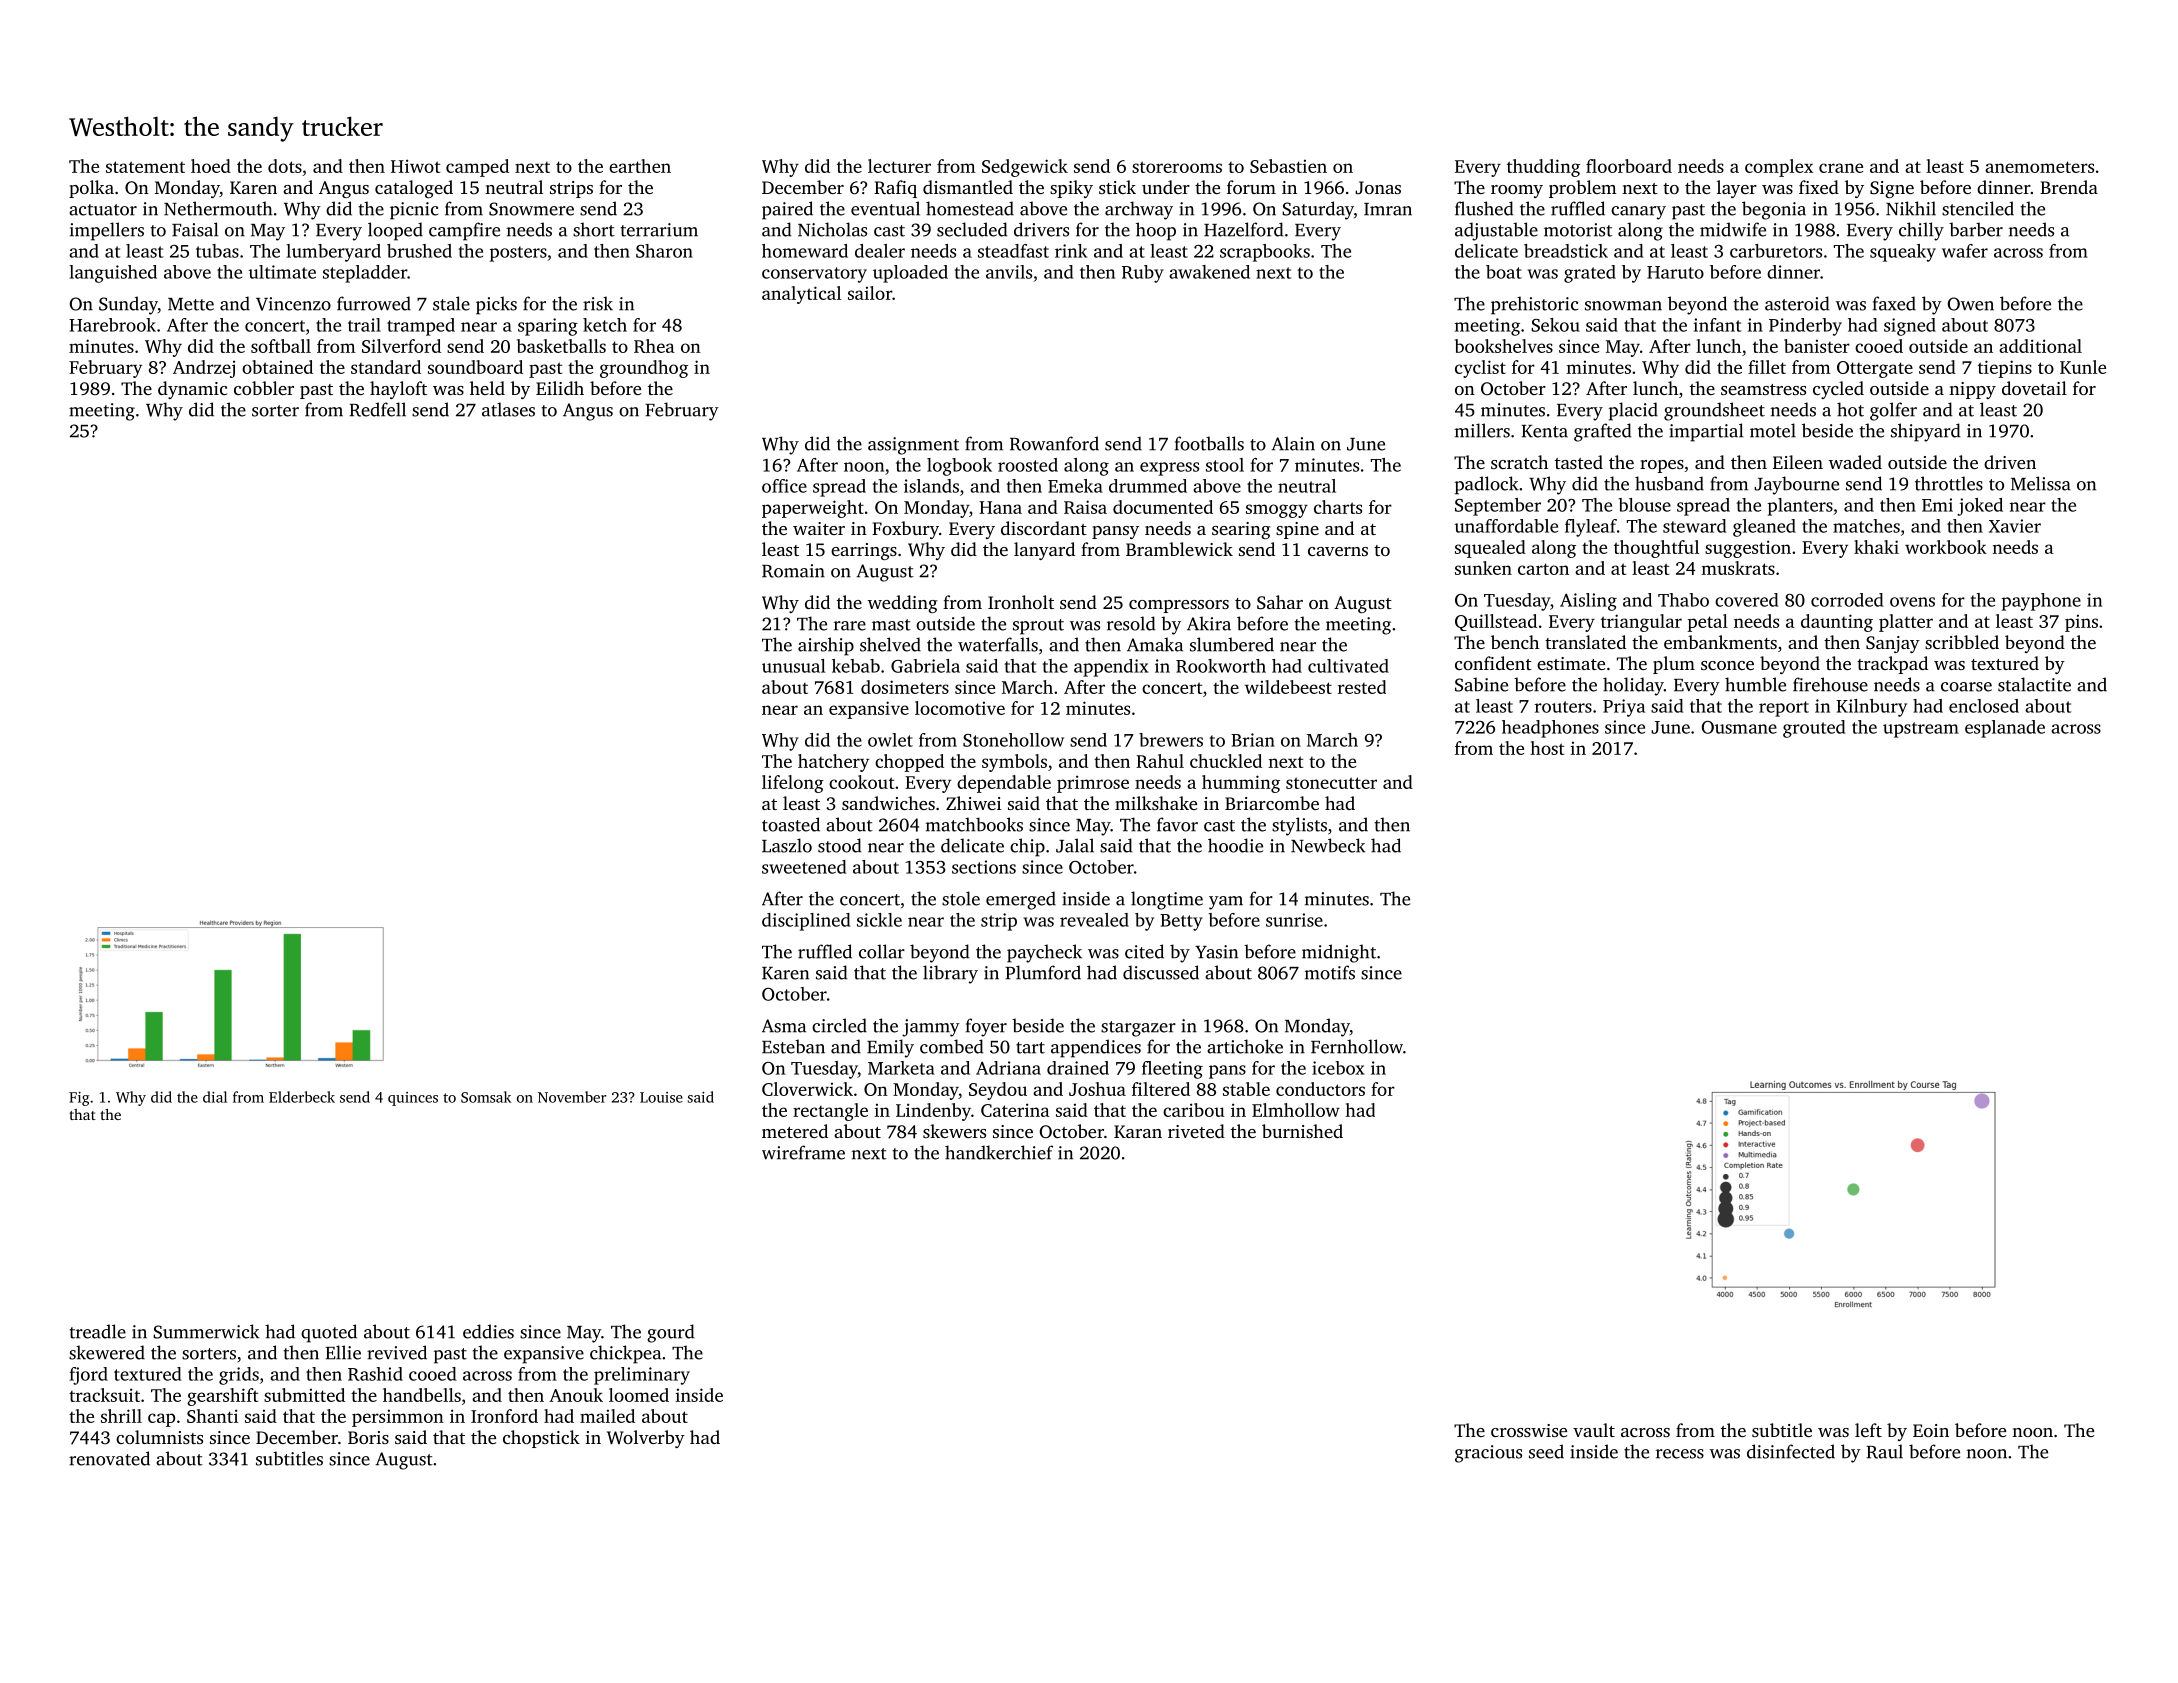 The width and height of the document is (2178, 1683). I want to click on wafer, so click(1965, 251).
